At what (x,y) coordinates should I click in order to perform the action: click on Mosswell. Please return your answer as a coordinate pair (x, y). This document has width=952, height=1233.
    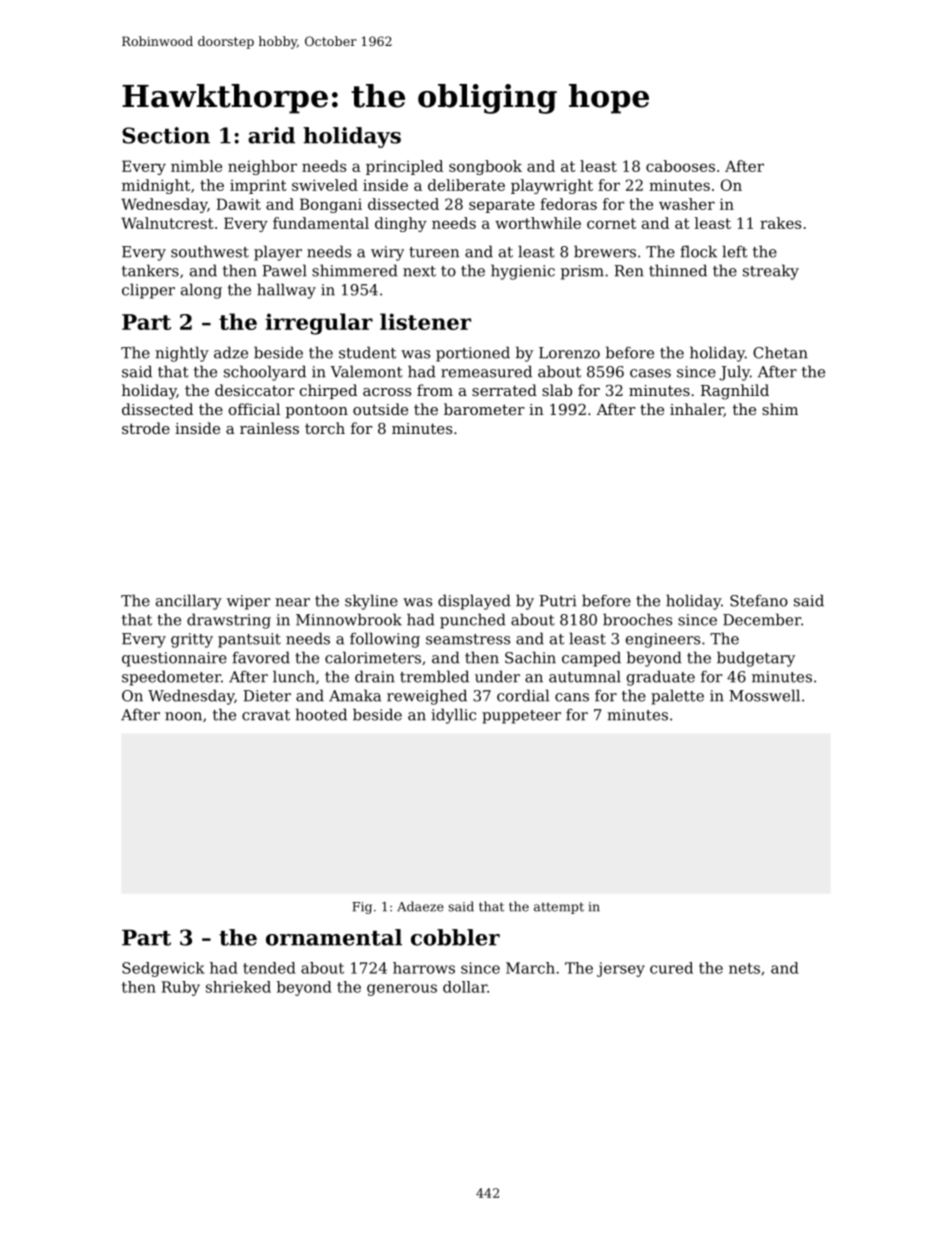
    Looking at the image, I should click on (764, 695).
